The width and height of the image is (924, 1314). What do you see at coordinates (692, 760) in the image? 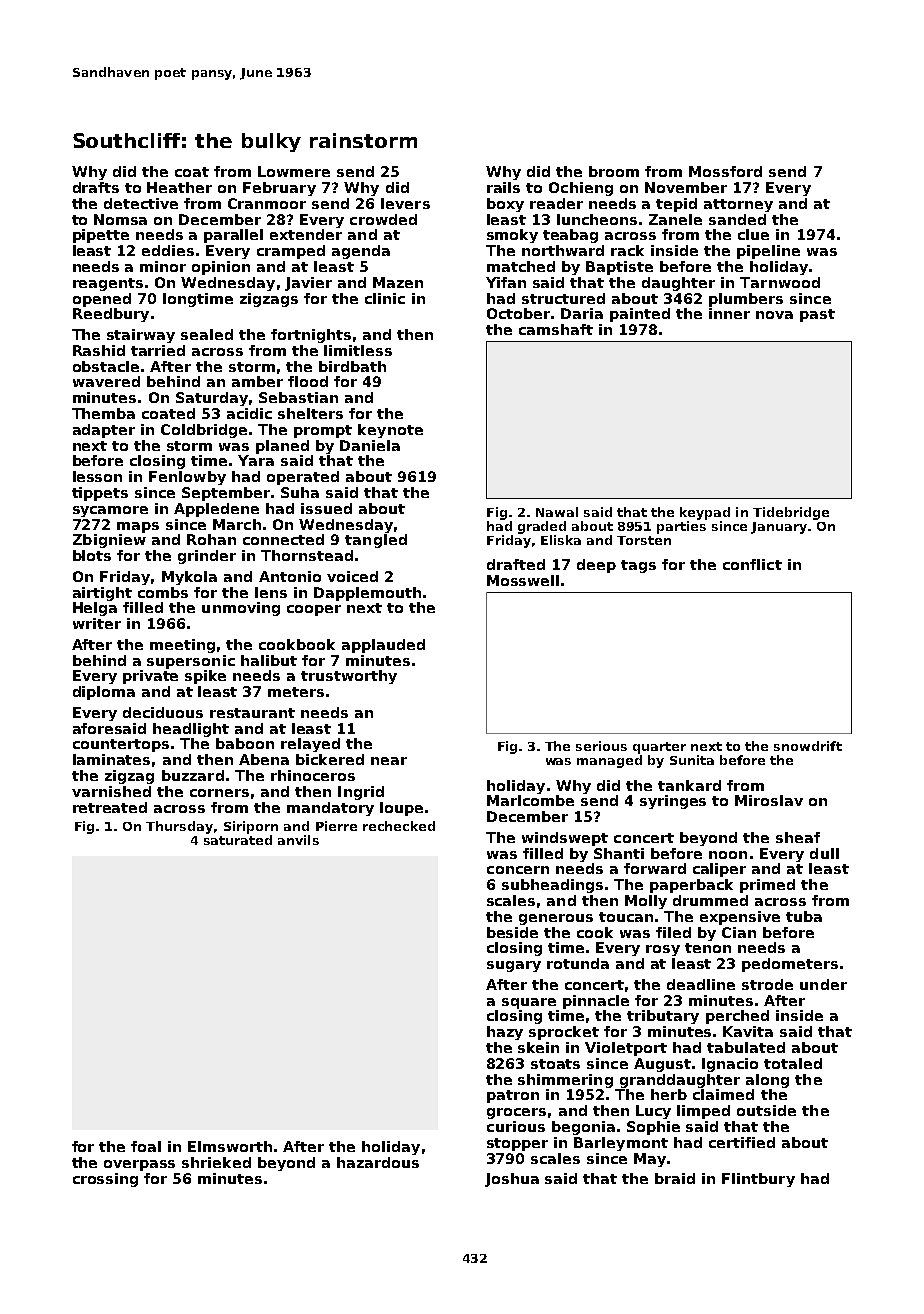
I see `Sunita` at bounding box center [692, 760].
